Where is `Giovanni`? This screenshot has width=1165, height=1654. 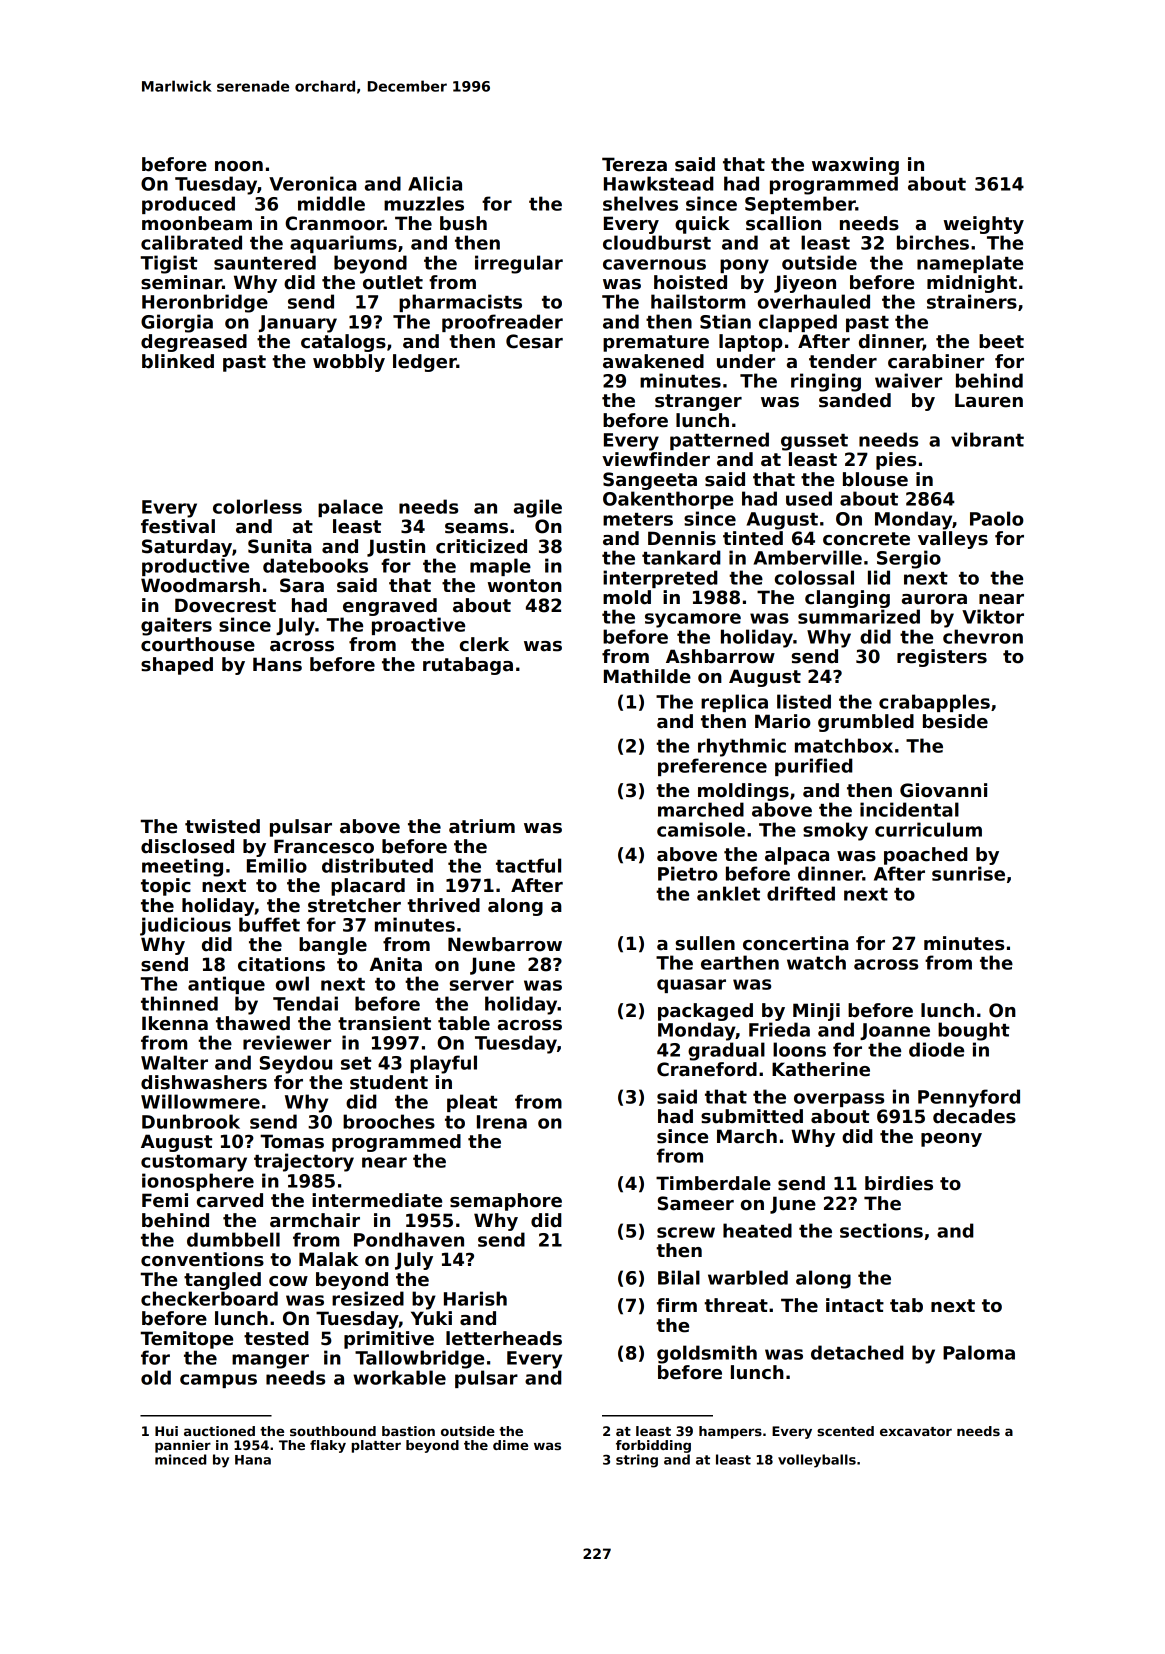
Giovanni is located at coordinates (943, 790).
